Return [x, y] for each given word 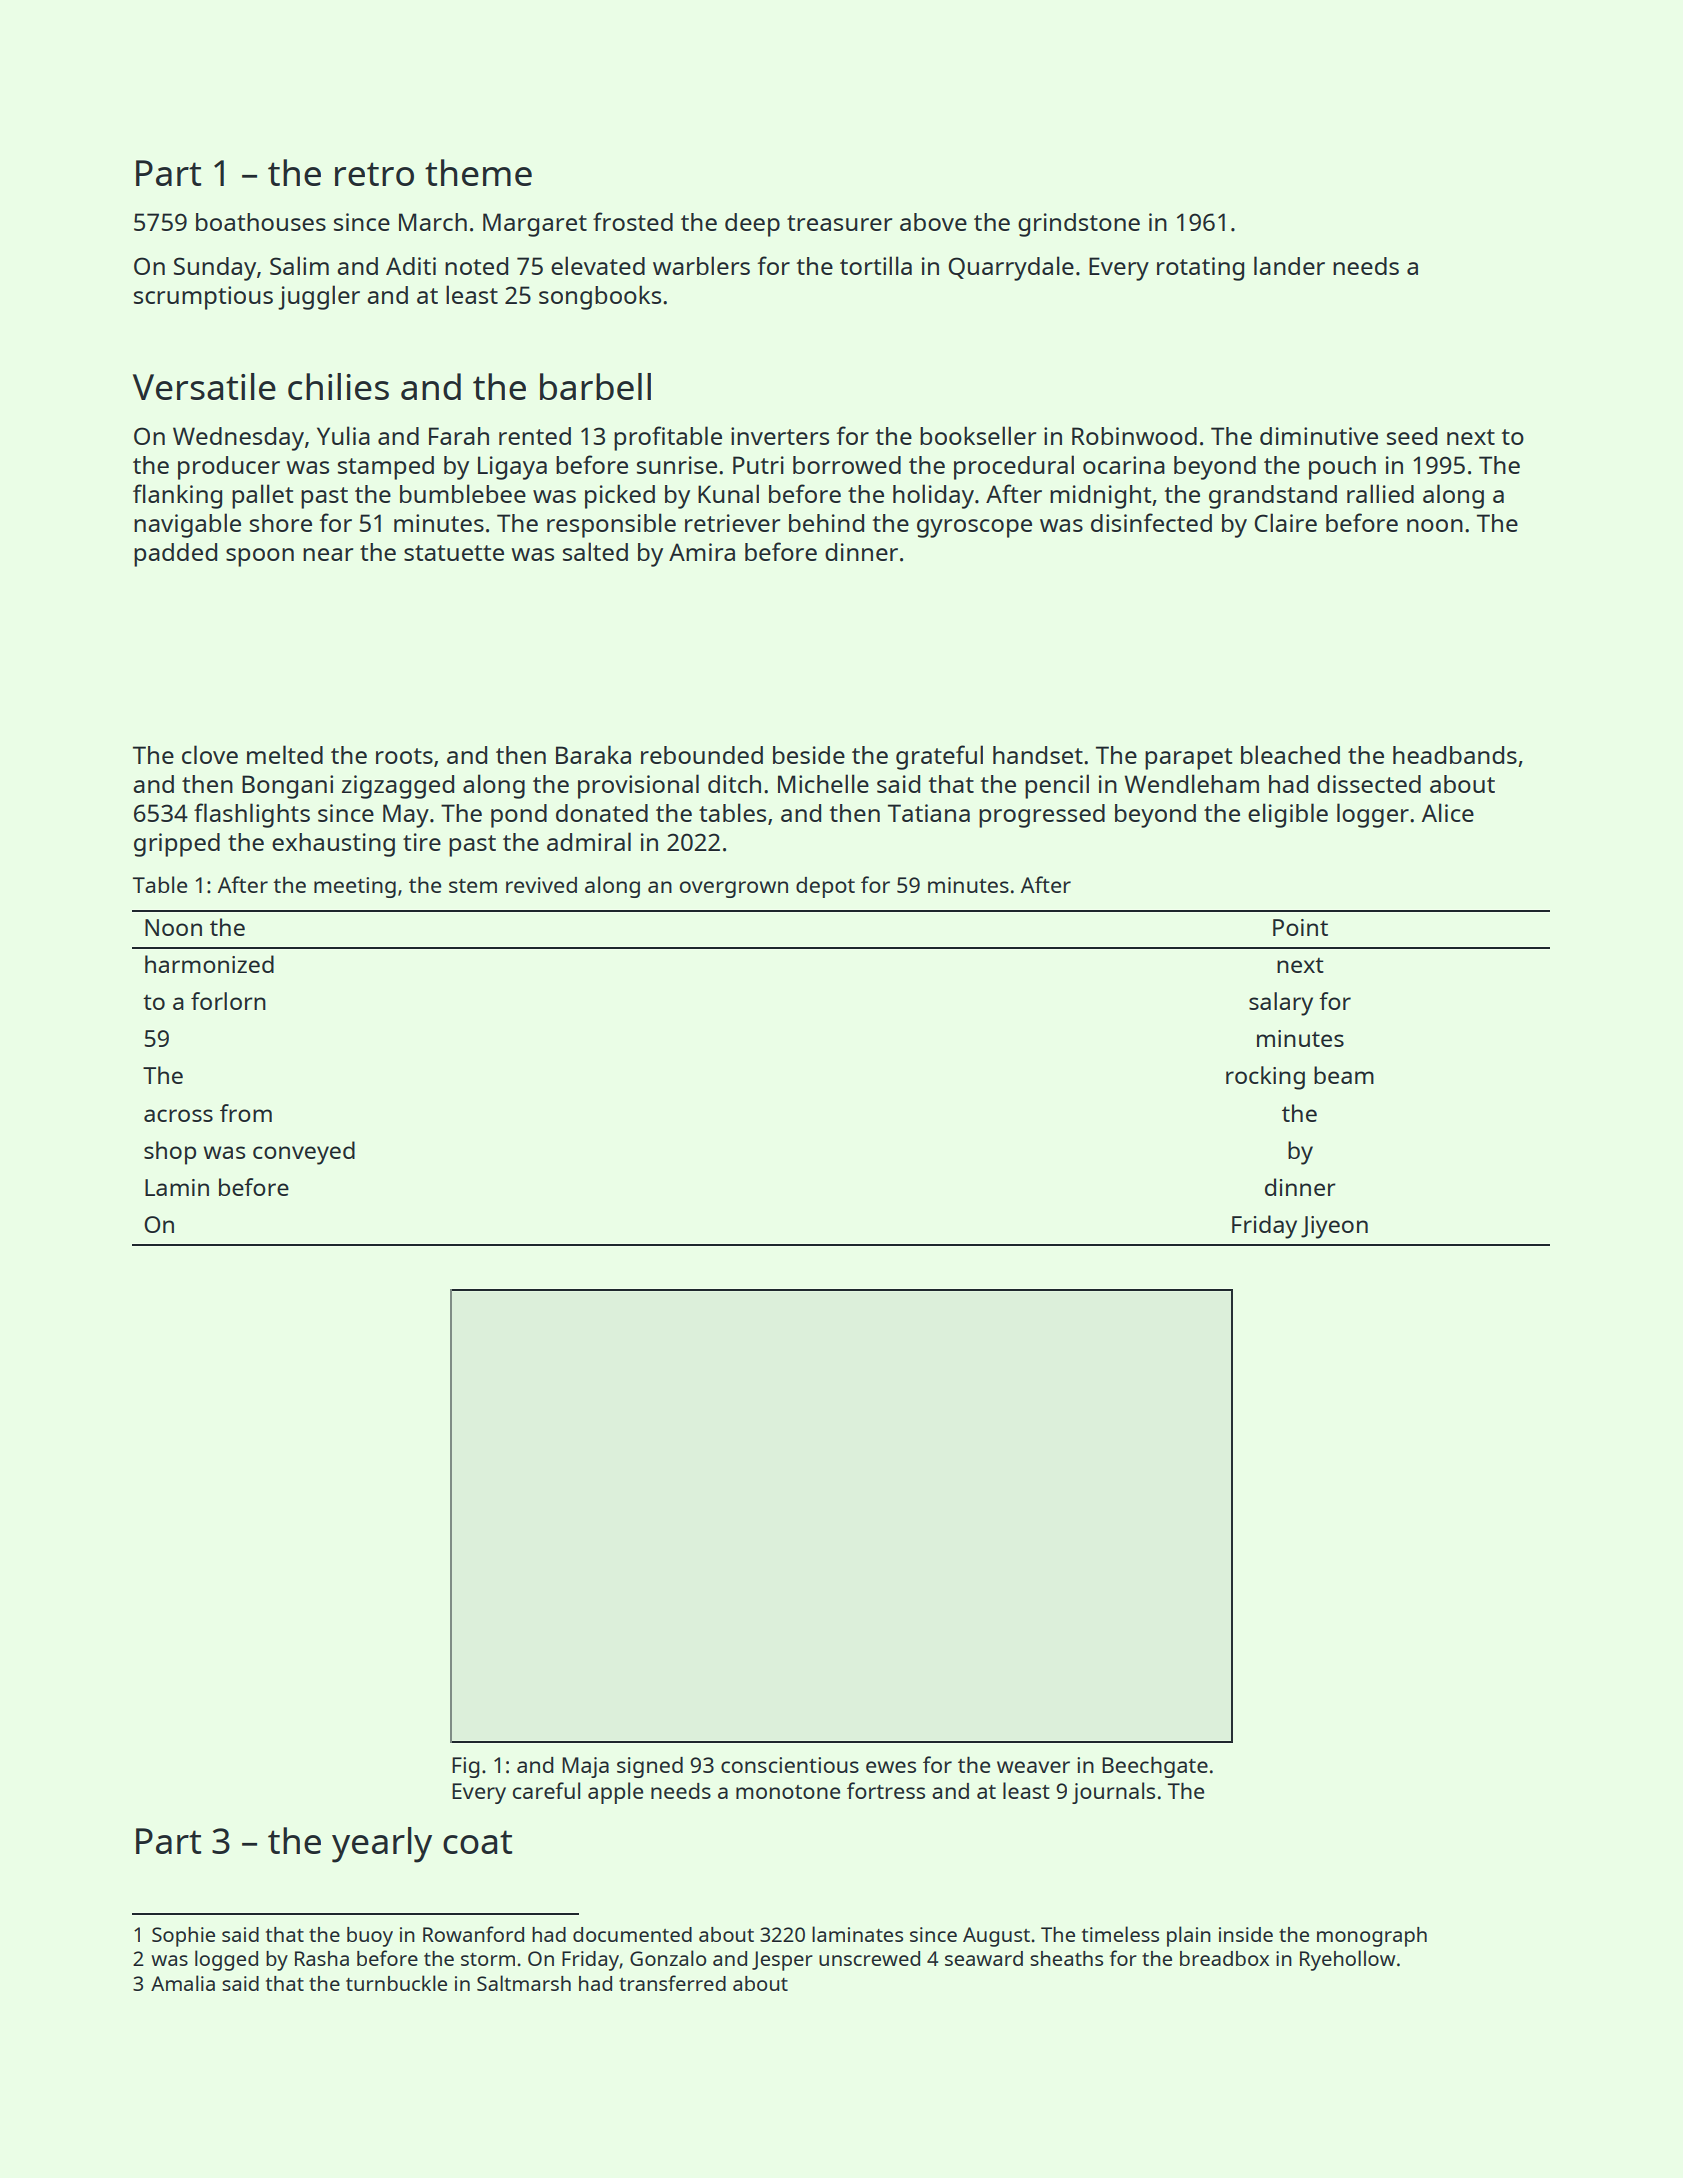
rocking [1265, 1078]
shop [170, 1153]
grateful [939, 757]
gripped [177, 845]
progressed [1042, 816]
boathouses [261, 222]
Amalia [183, 1983]
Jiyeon [1334, 1227]
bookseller [978, 435]
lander [1289, 265]
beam [1344, 1075]
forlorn [228, 1001]
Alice [1448, 812]
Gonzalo [668, 1958]
